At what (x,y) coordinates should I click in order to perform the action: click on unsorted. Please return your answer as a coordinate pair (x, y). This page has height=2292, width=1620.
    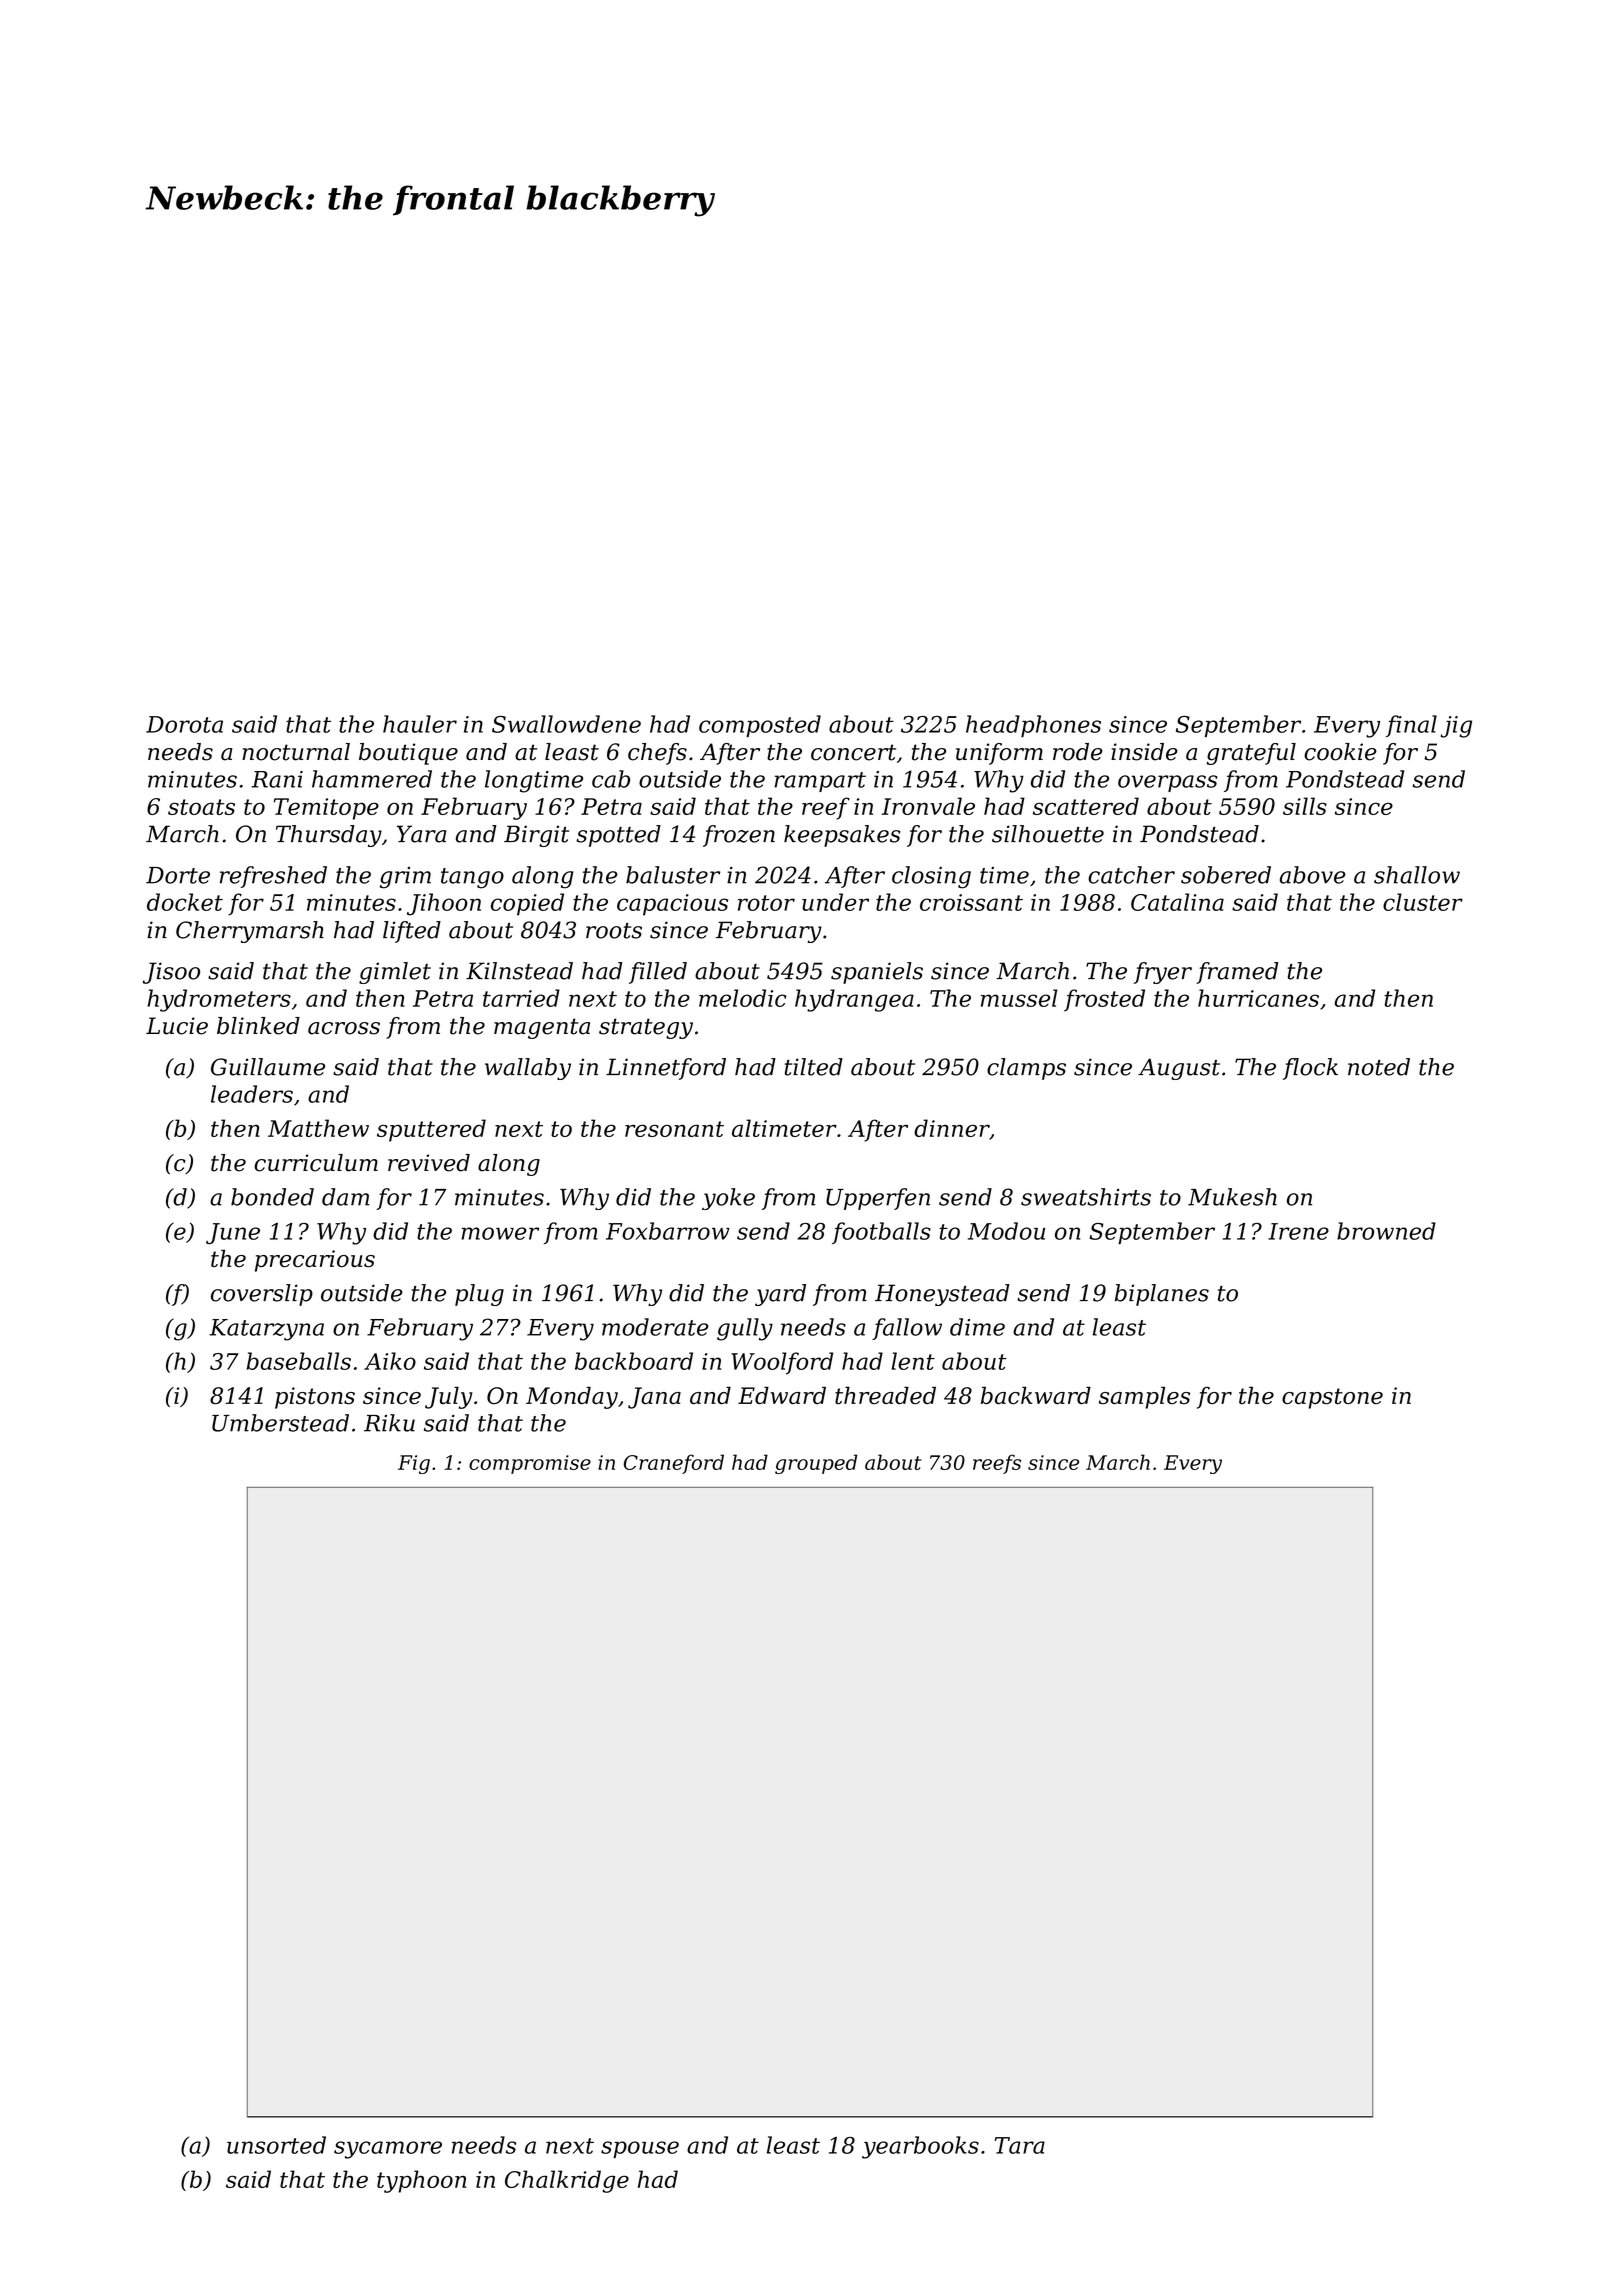
    Looking at the image, I should click on (276, 2145).
